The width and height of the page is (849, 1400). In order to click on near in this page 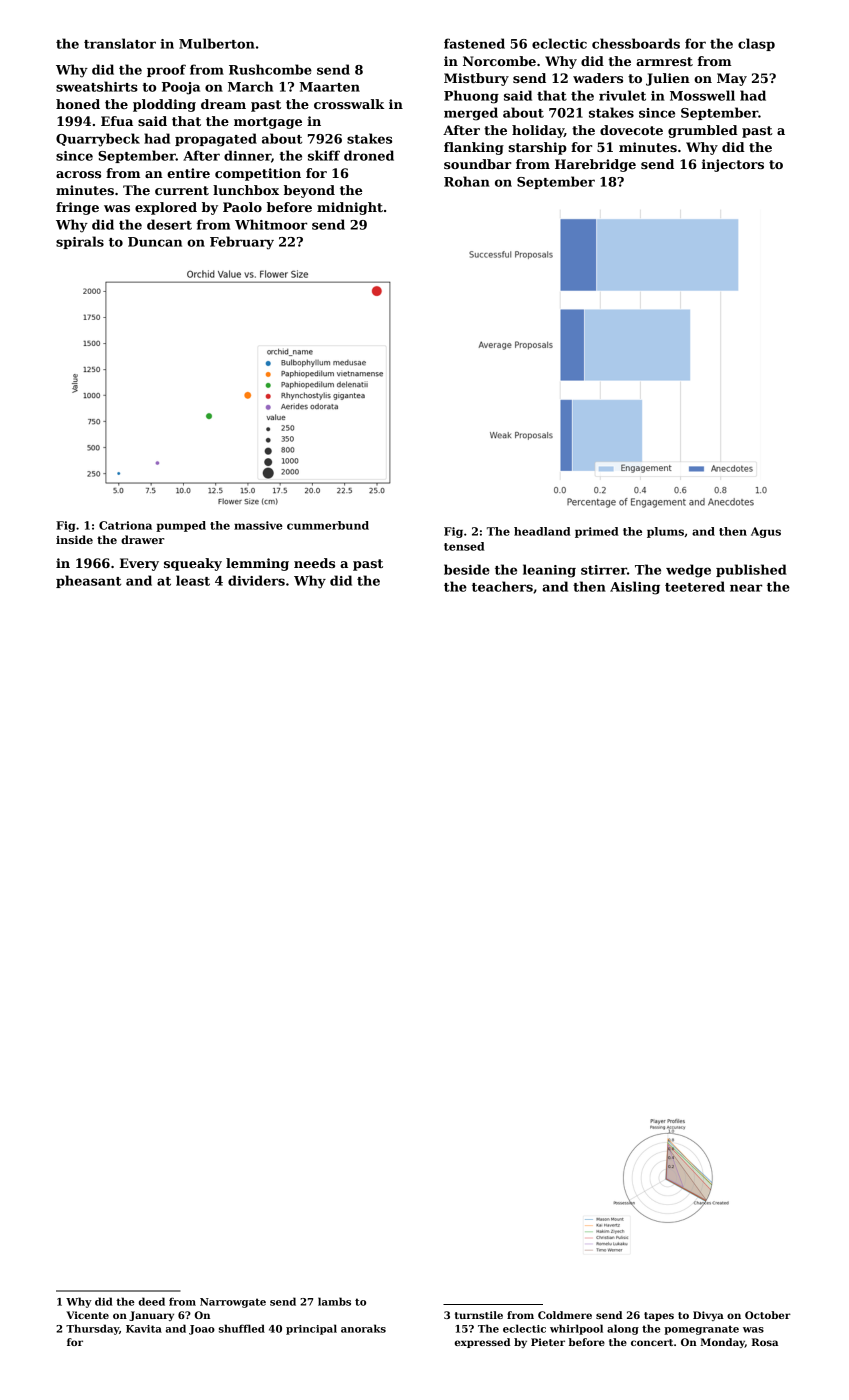, I will do `click(746, 588)`.
